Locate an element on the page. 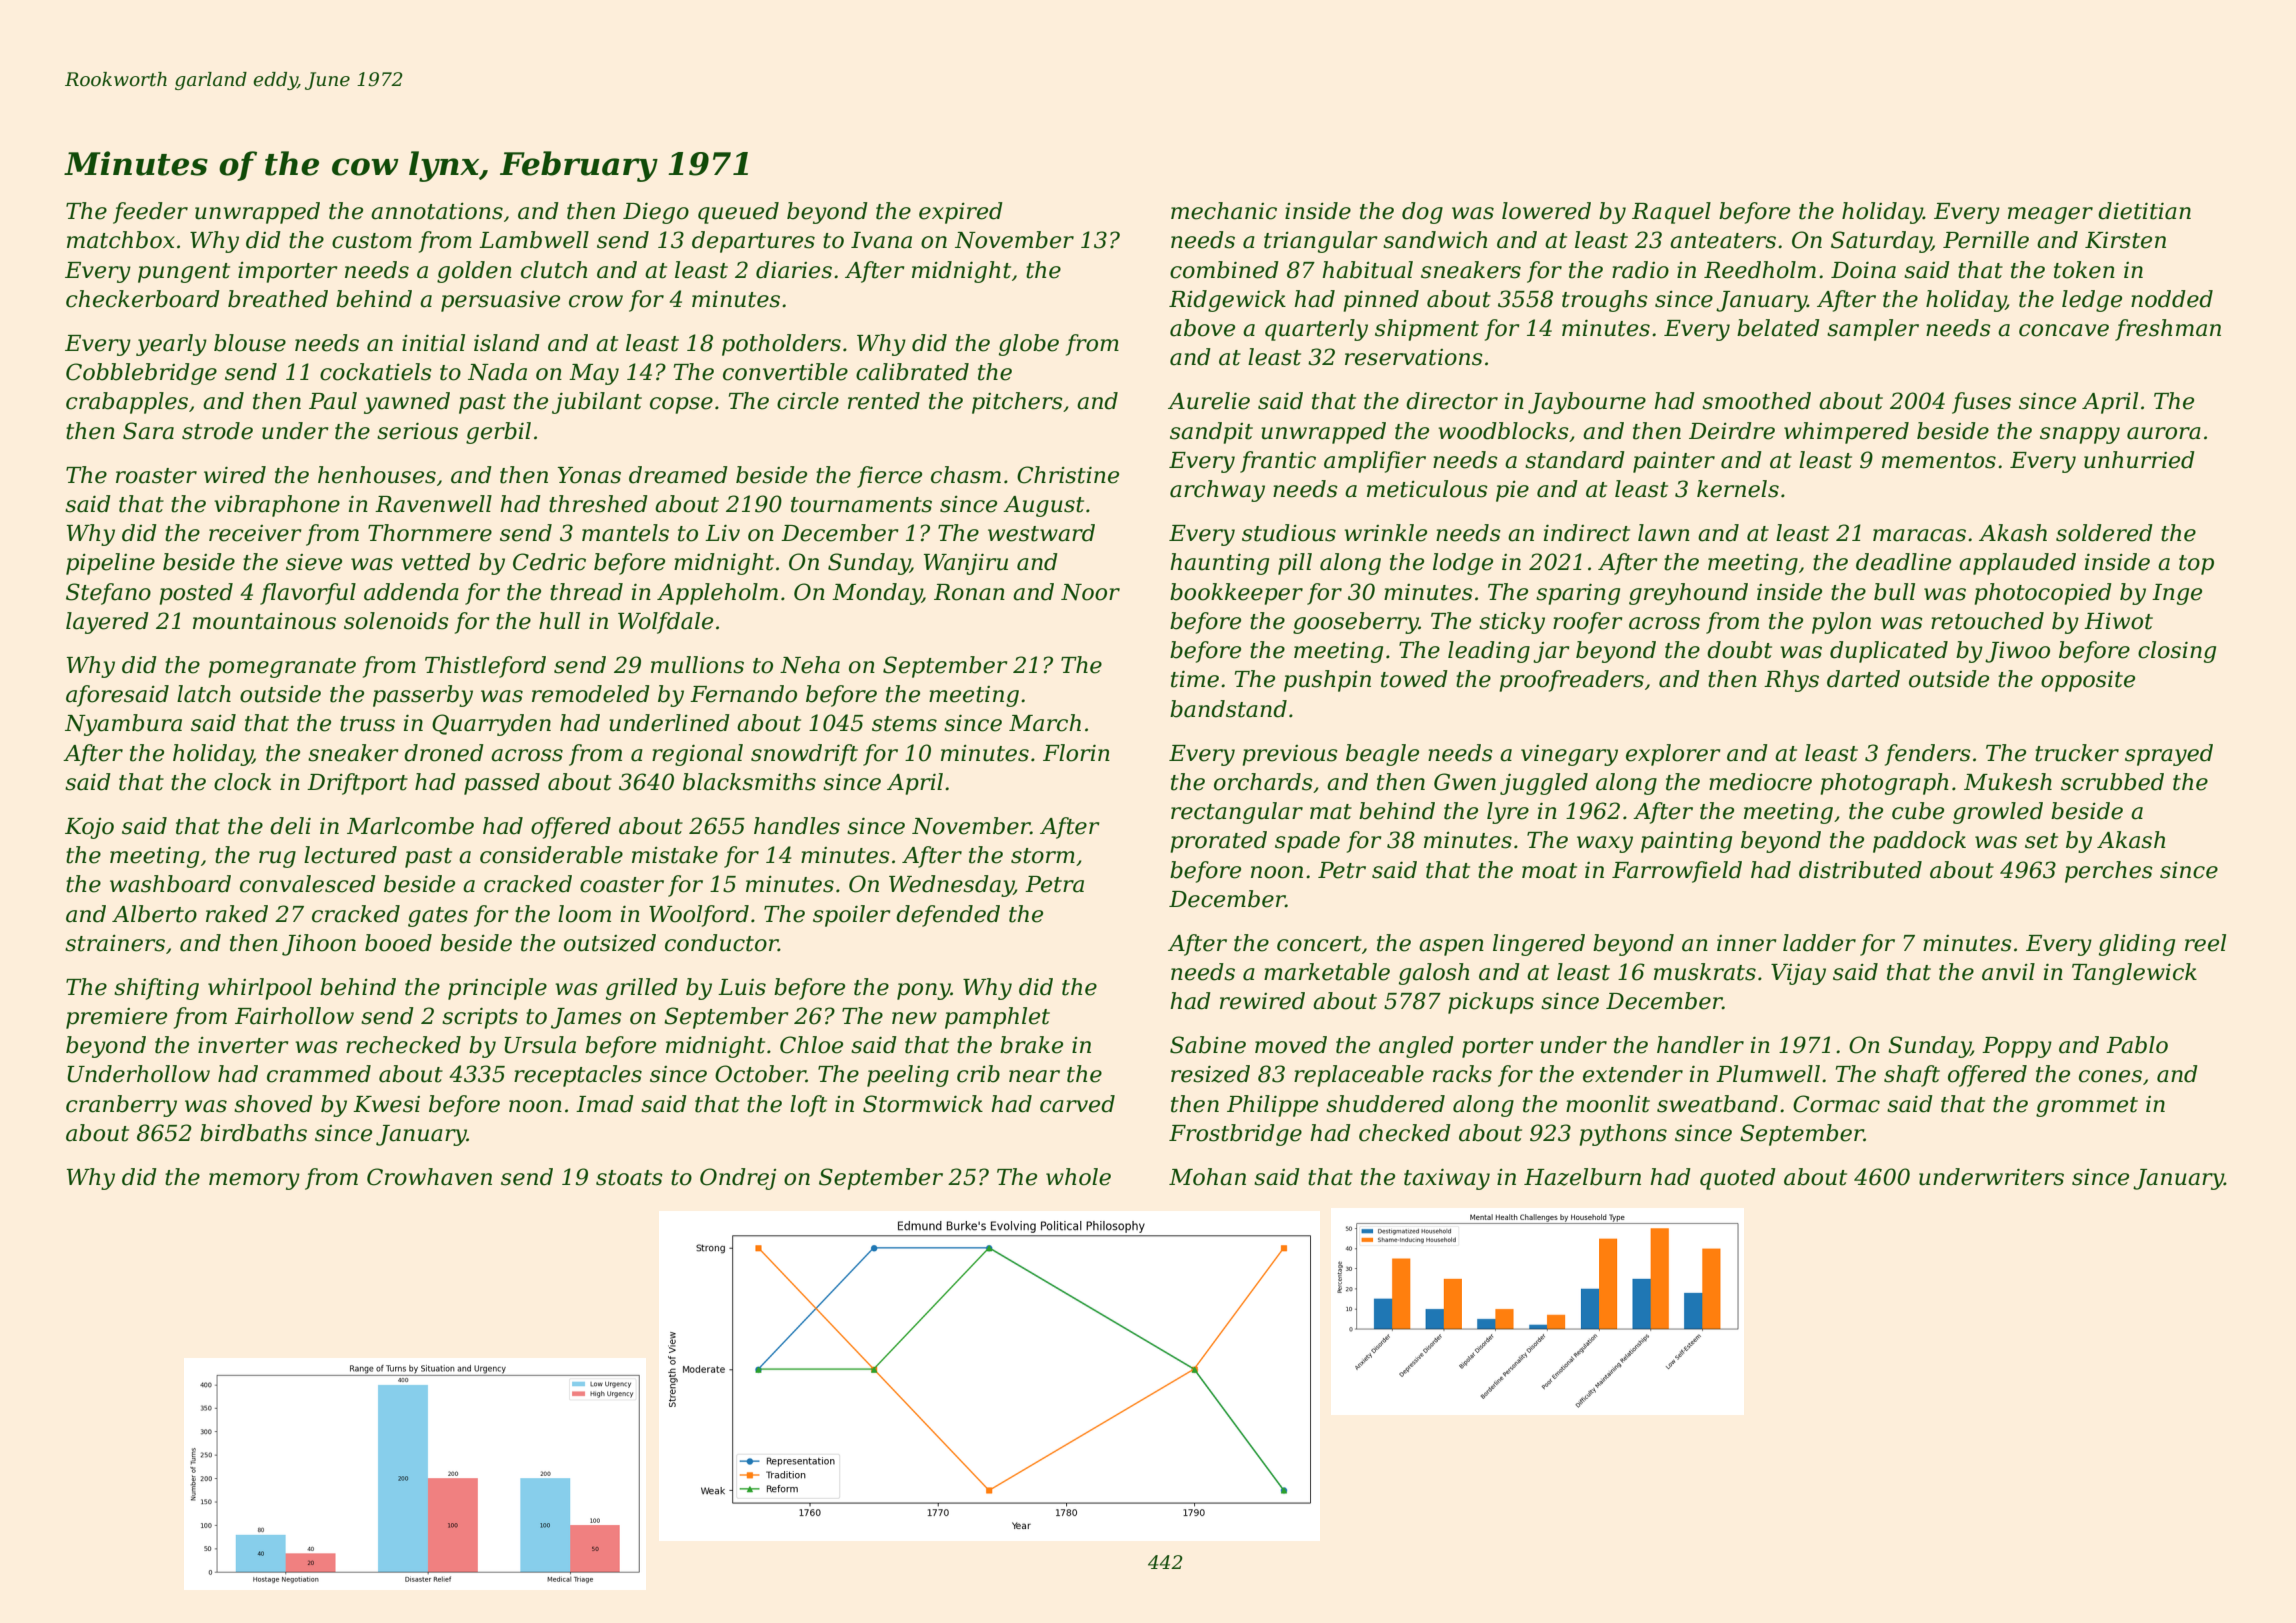  anteaters is located at coordinates (1723, 241).
